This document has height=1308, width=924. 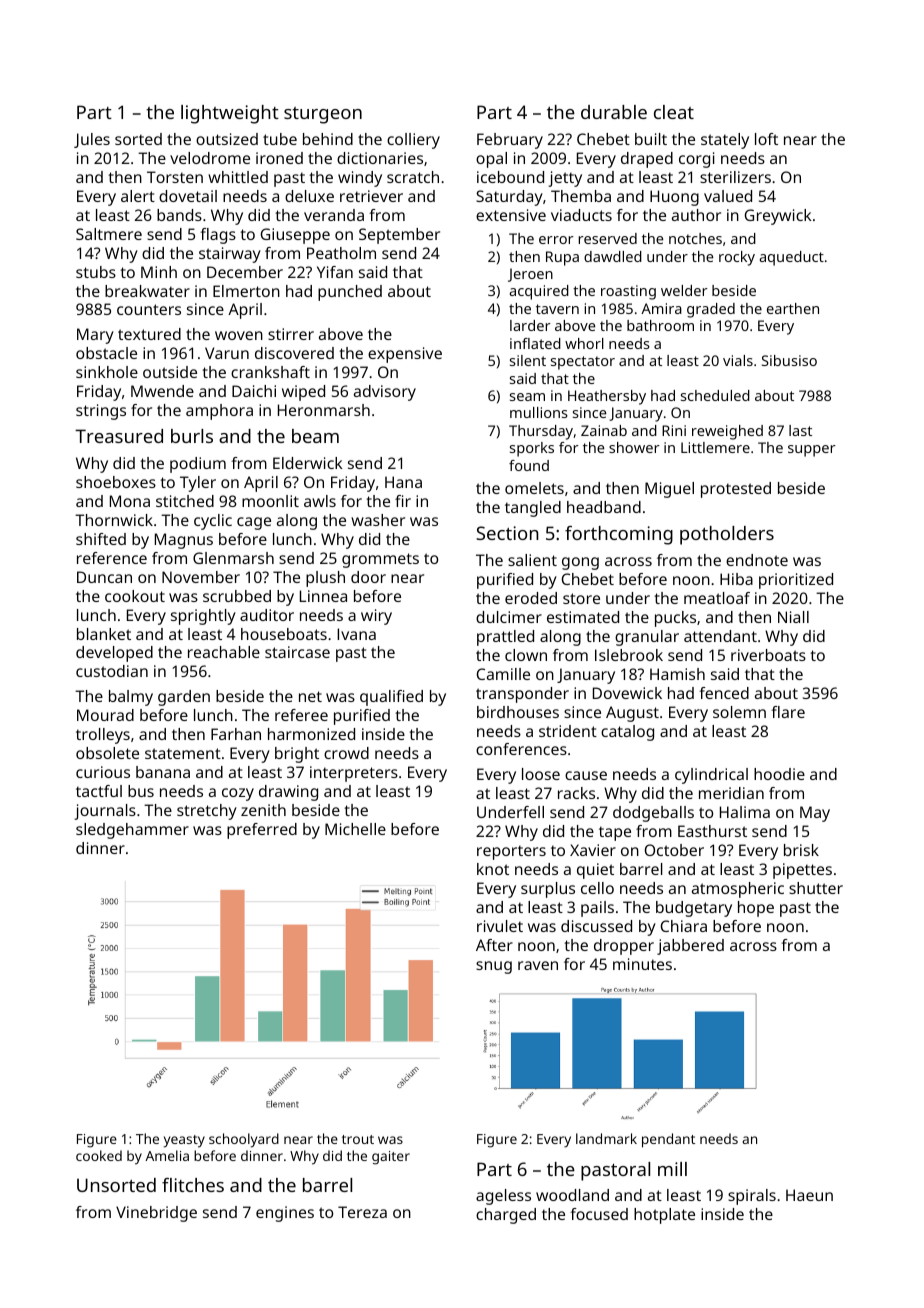 I want to click on cleat, so click(x=674, y=112).
